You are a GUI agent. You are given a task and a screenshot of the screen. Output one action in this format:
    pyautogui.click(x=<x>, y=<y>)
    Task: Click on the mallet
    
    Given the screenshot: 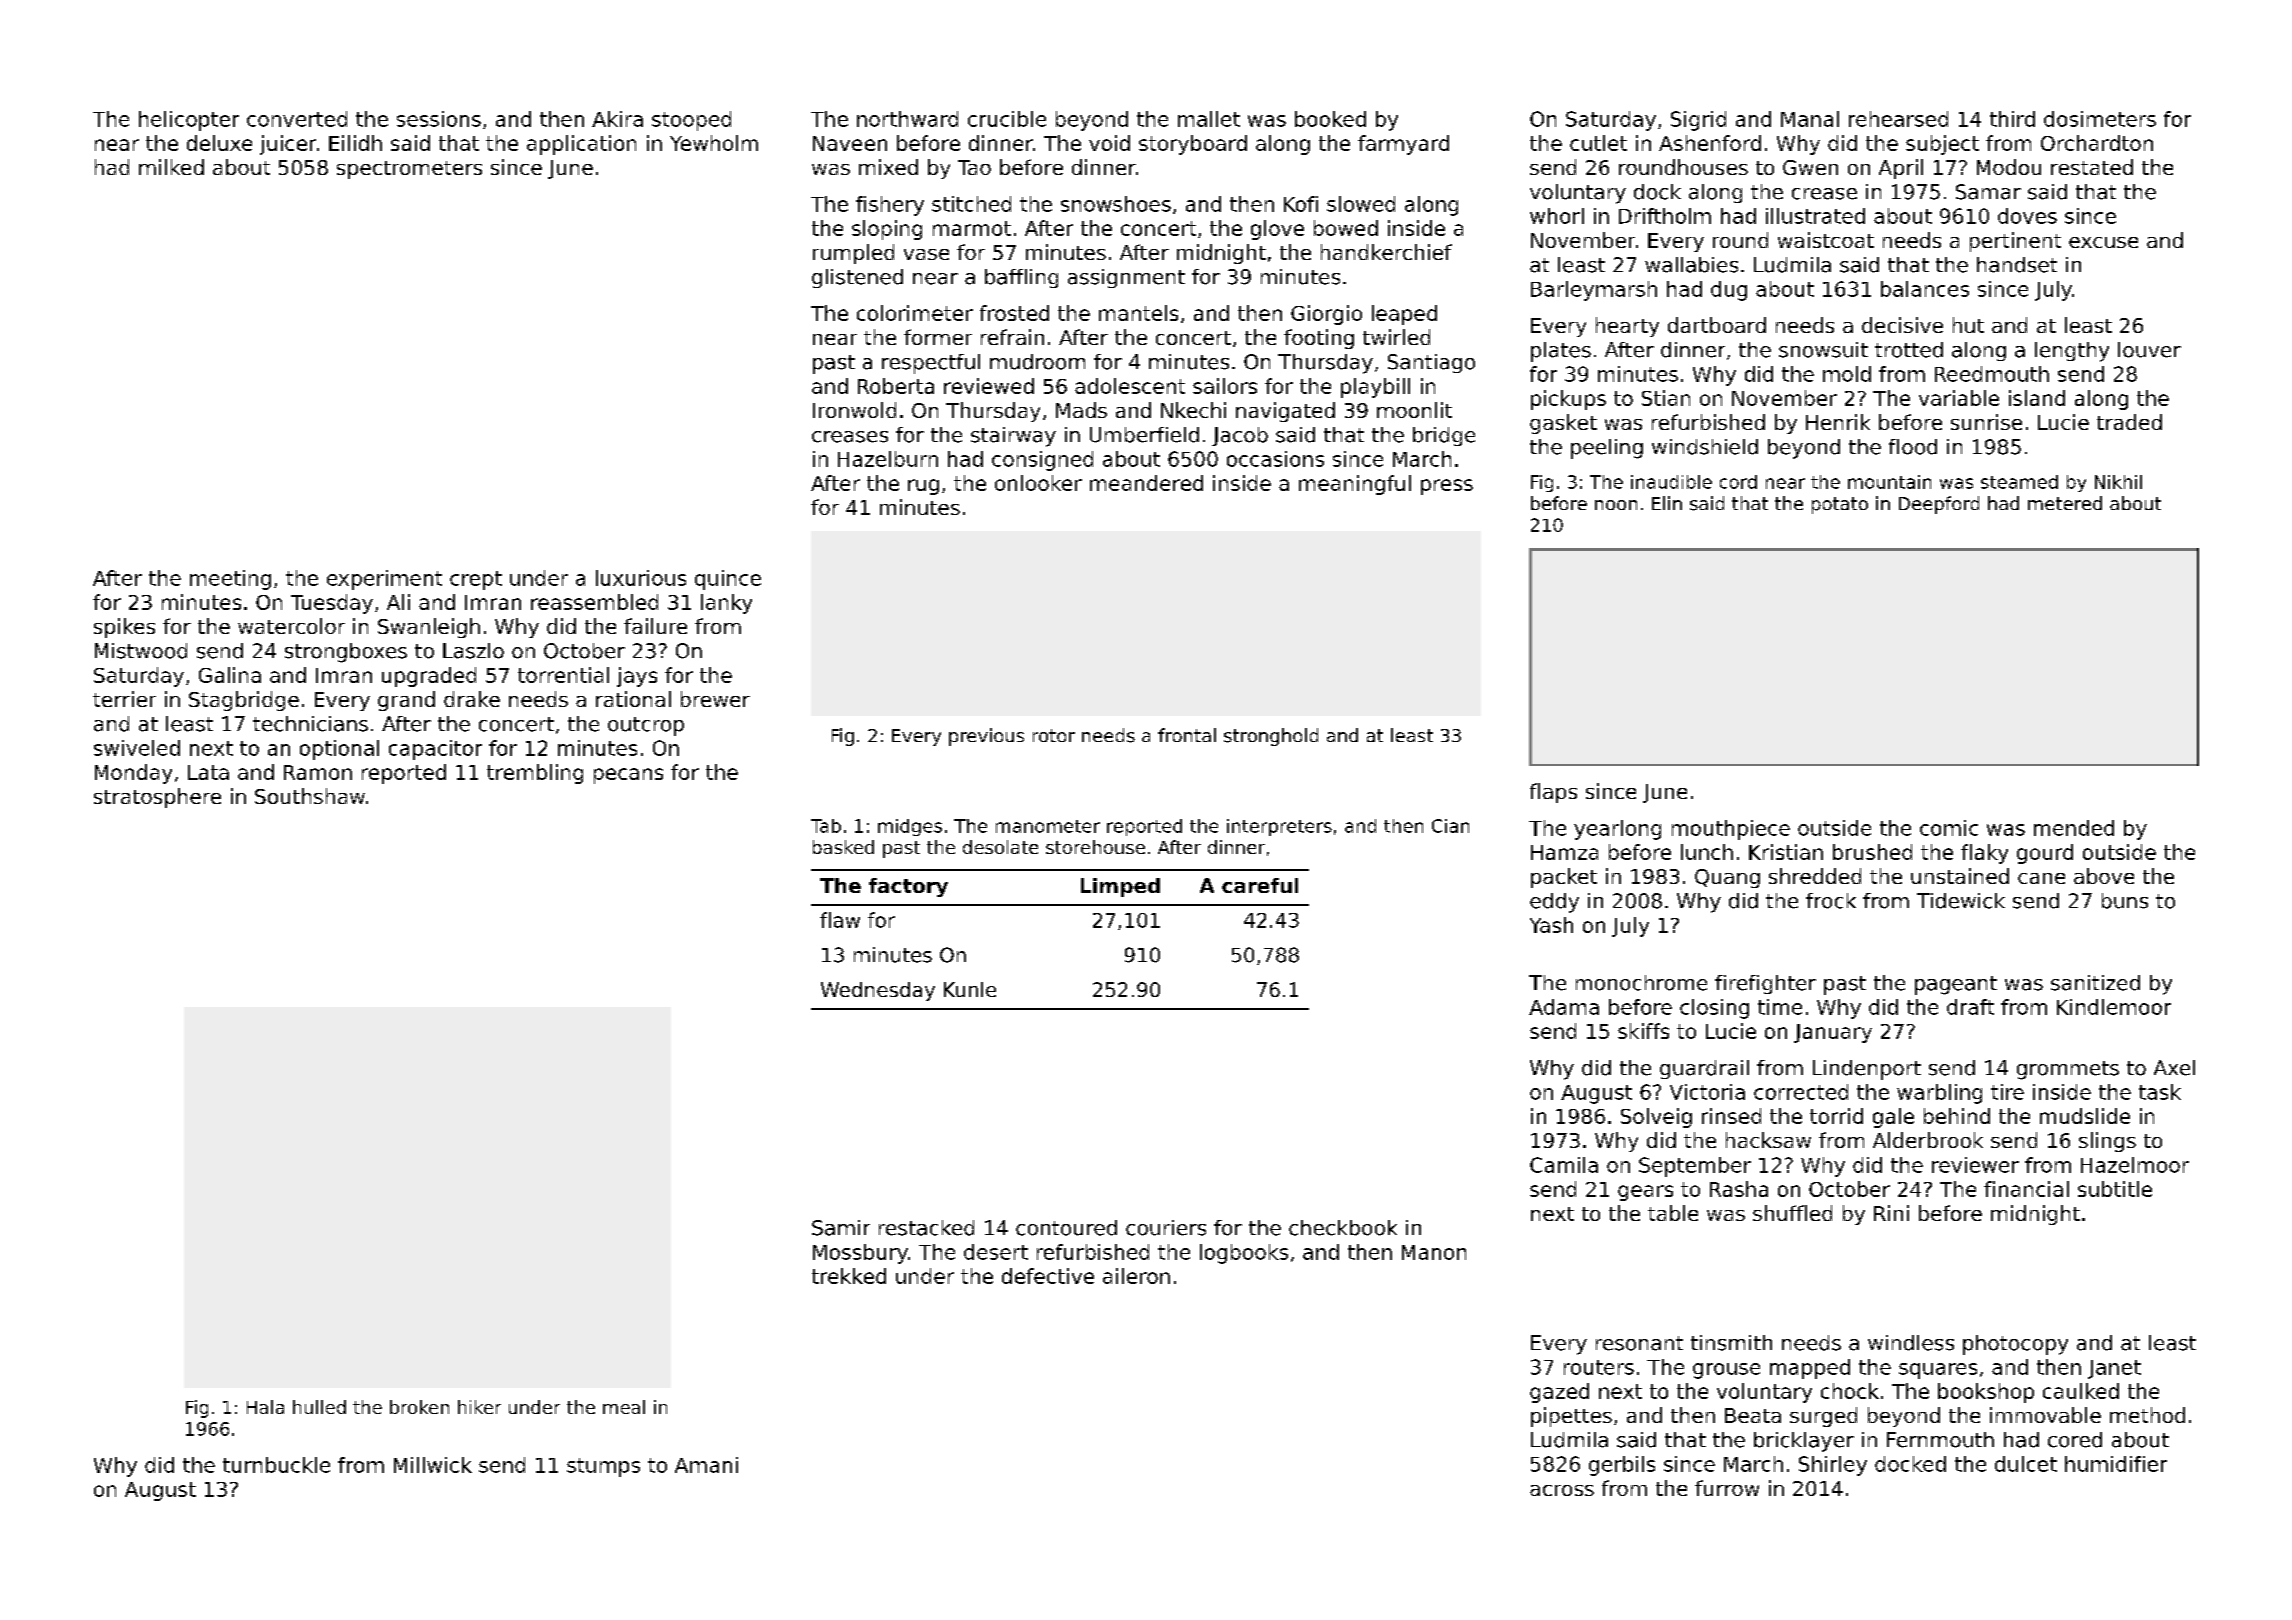 What is the action you would take?
    pyautogui.click(x=1209, y=119)
